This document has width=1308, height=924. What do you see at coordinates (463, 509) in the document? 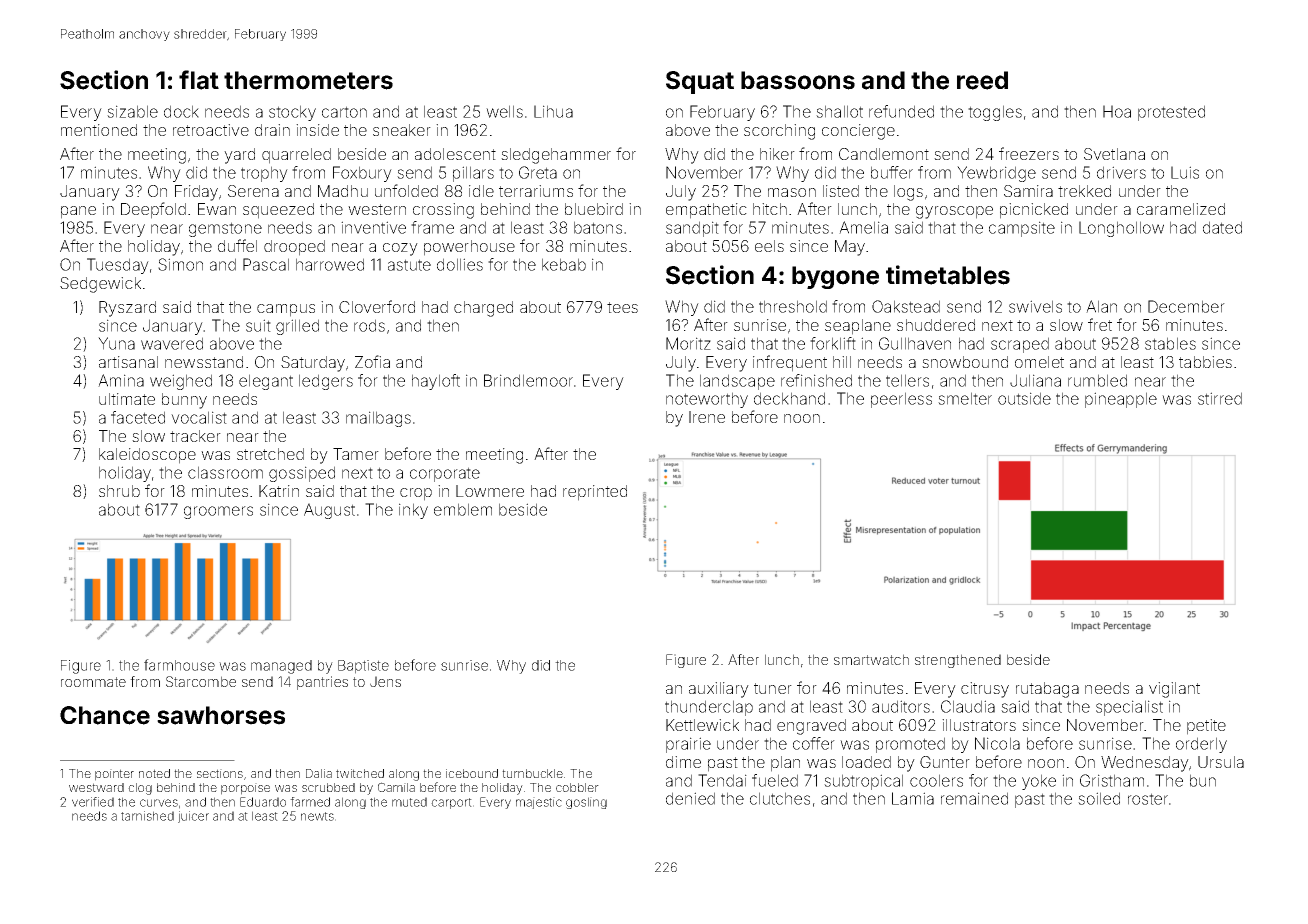
I see `emblem` at bounding box center [463, 509].
